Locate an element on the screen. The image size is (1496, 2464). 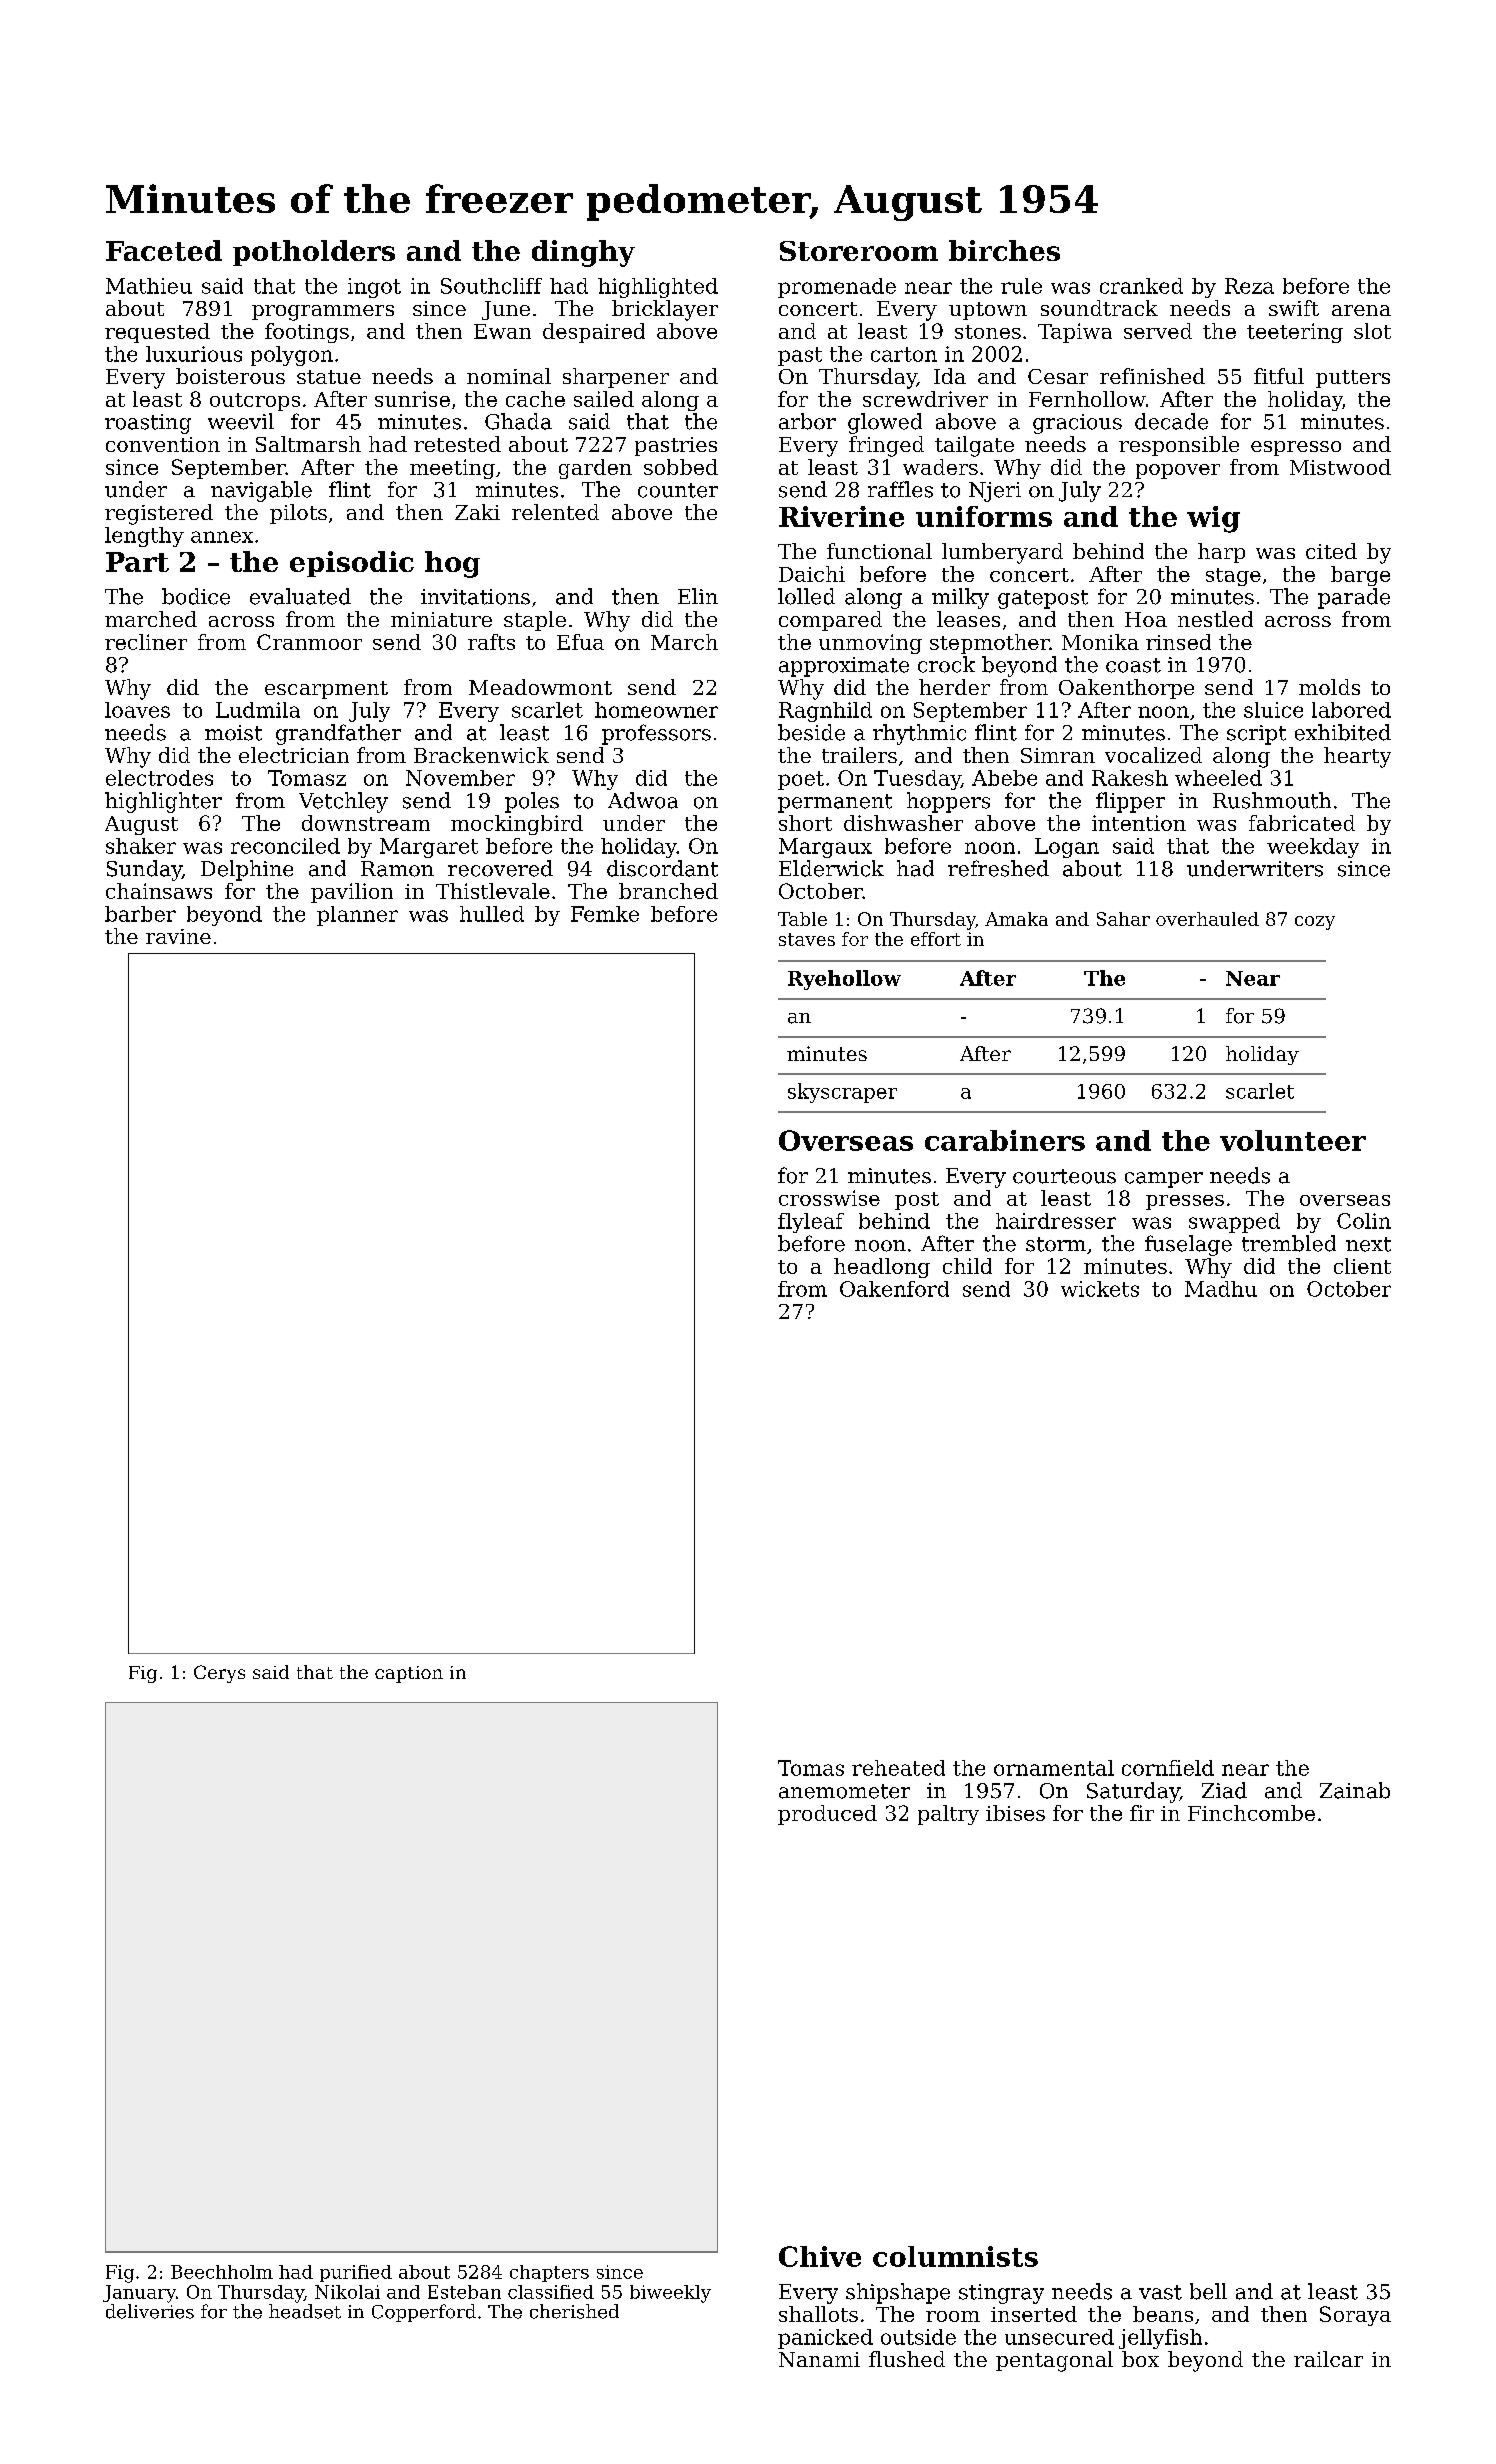
dinghy is located at coordinates (583, 253).
